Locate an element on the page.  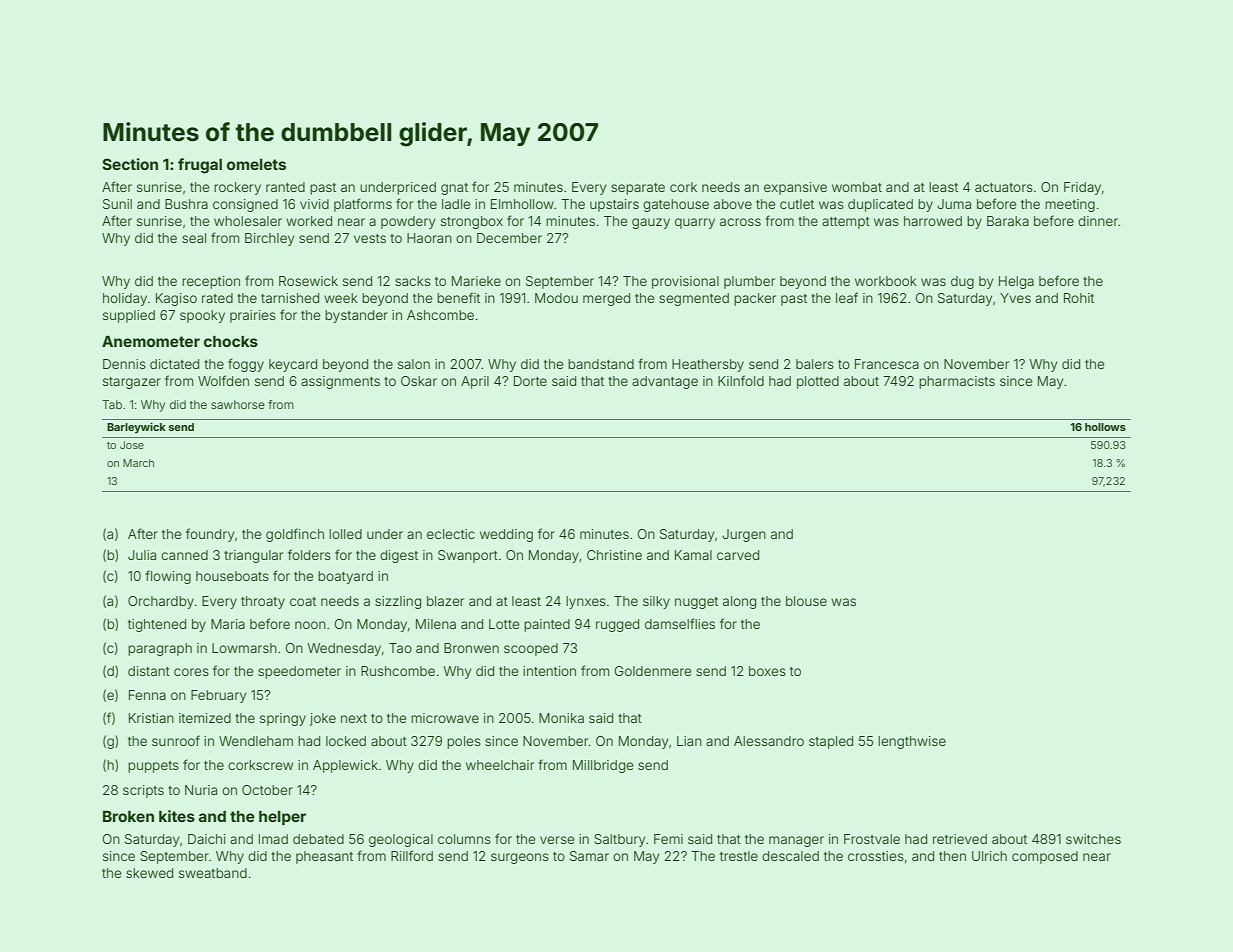
Section is located at coordinates (130, 164).
